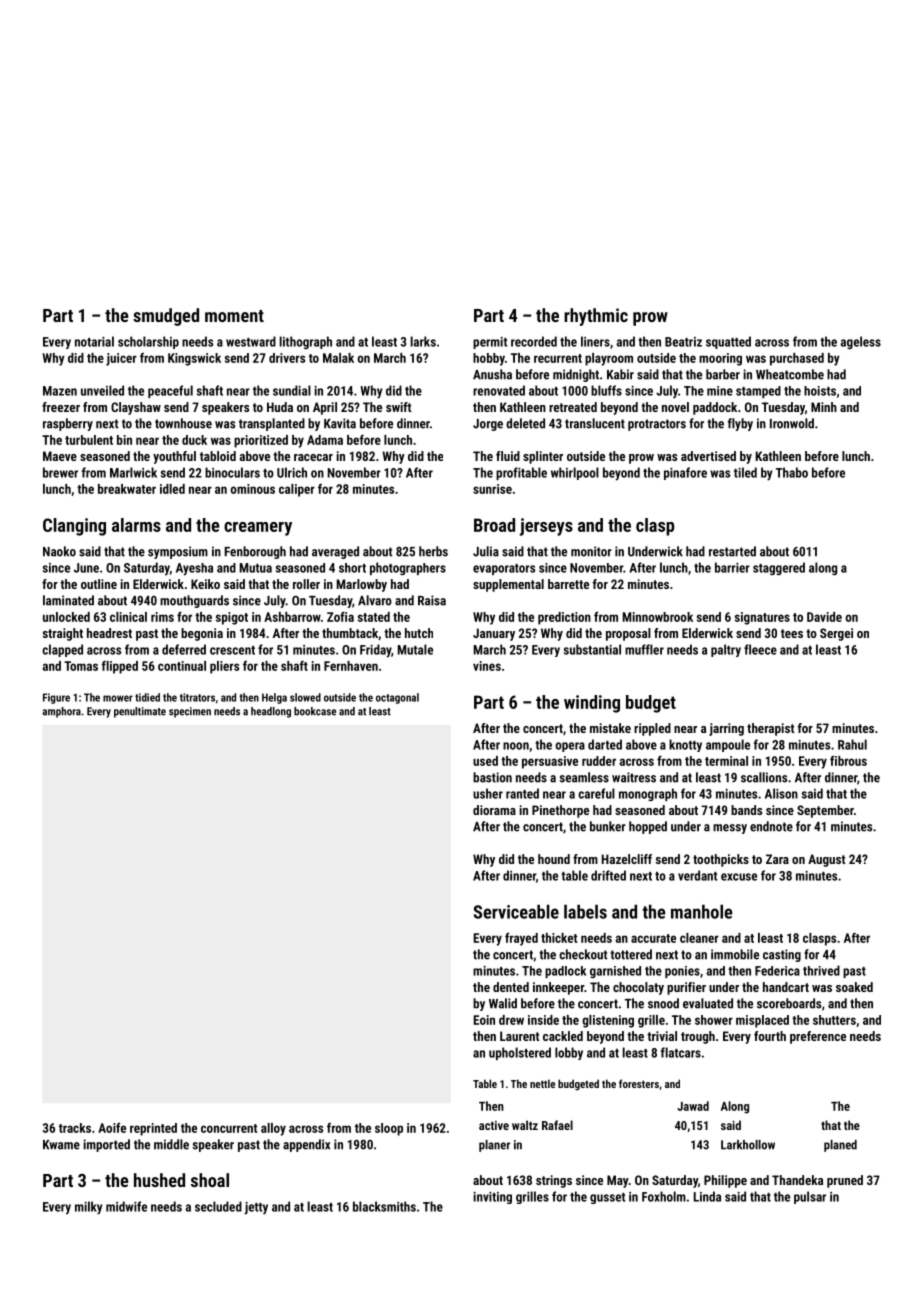 Image resolution: width=924 pixels, height=1308 pixels. I want to click on tracks, so click(75, 1128).
